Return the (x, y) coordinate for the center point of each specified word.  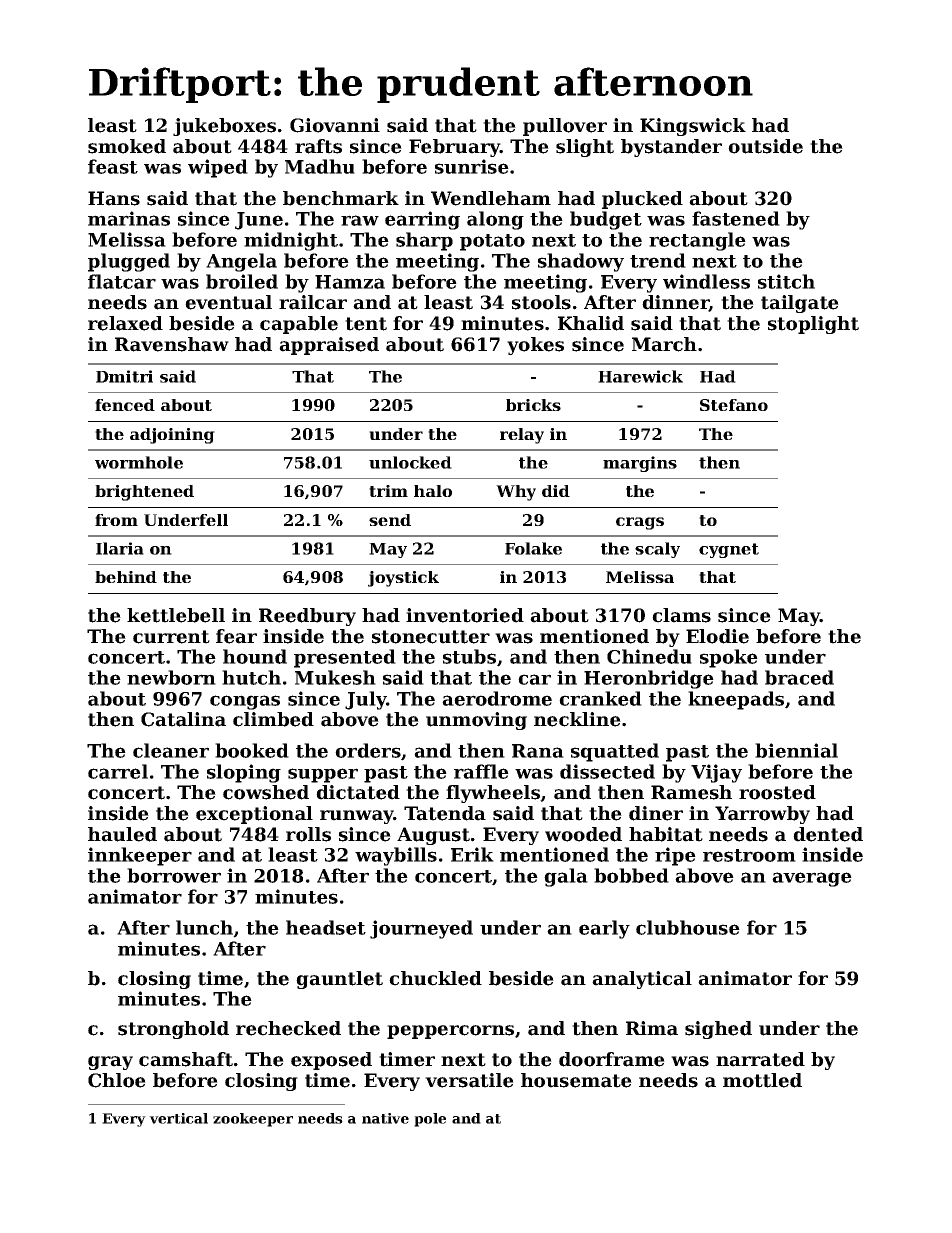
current (171, 637)
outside (765, 146)
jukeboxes (224, 127)
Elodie (717, 636)
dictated (358, 792)
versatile (469, 1080)
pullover (565, 127)
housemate (576, 1080)
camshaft (186, 1059)
